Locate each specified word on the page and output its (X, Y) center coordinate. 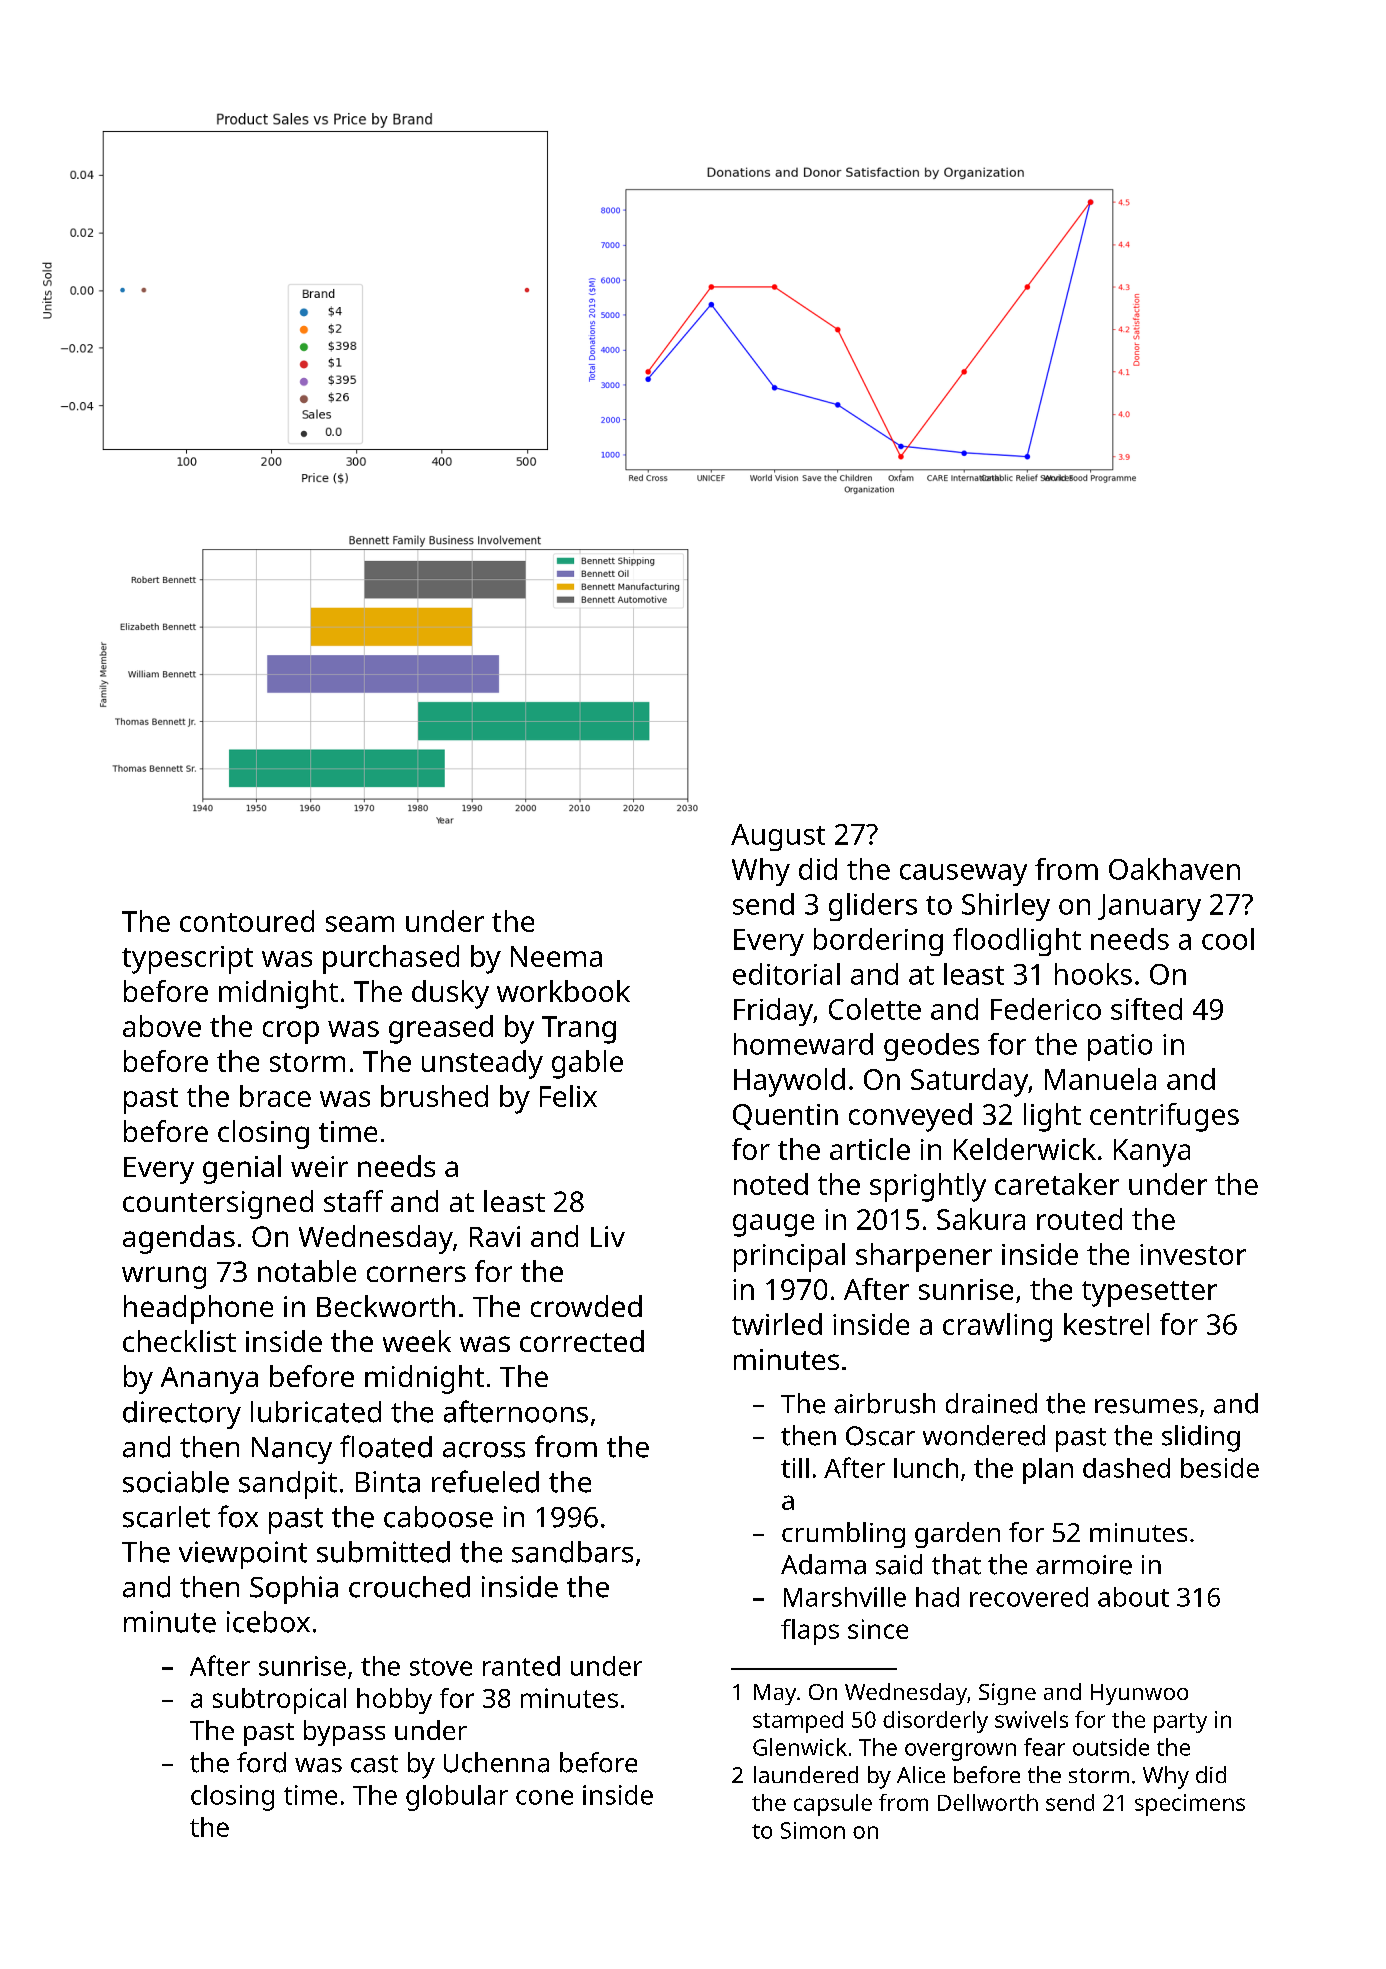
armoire (1084, 1565)
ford (261, 1762)
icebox (268, 1622)
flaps (810, 1632)
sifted (1146, 1009)
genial (242, 1169)
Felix (568, 1096)
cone (544, 1797)
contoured (247, 921)
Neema (556, 956)
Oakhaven (1174, 869)
